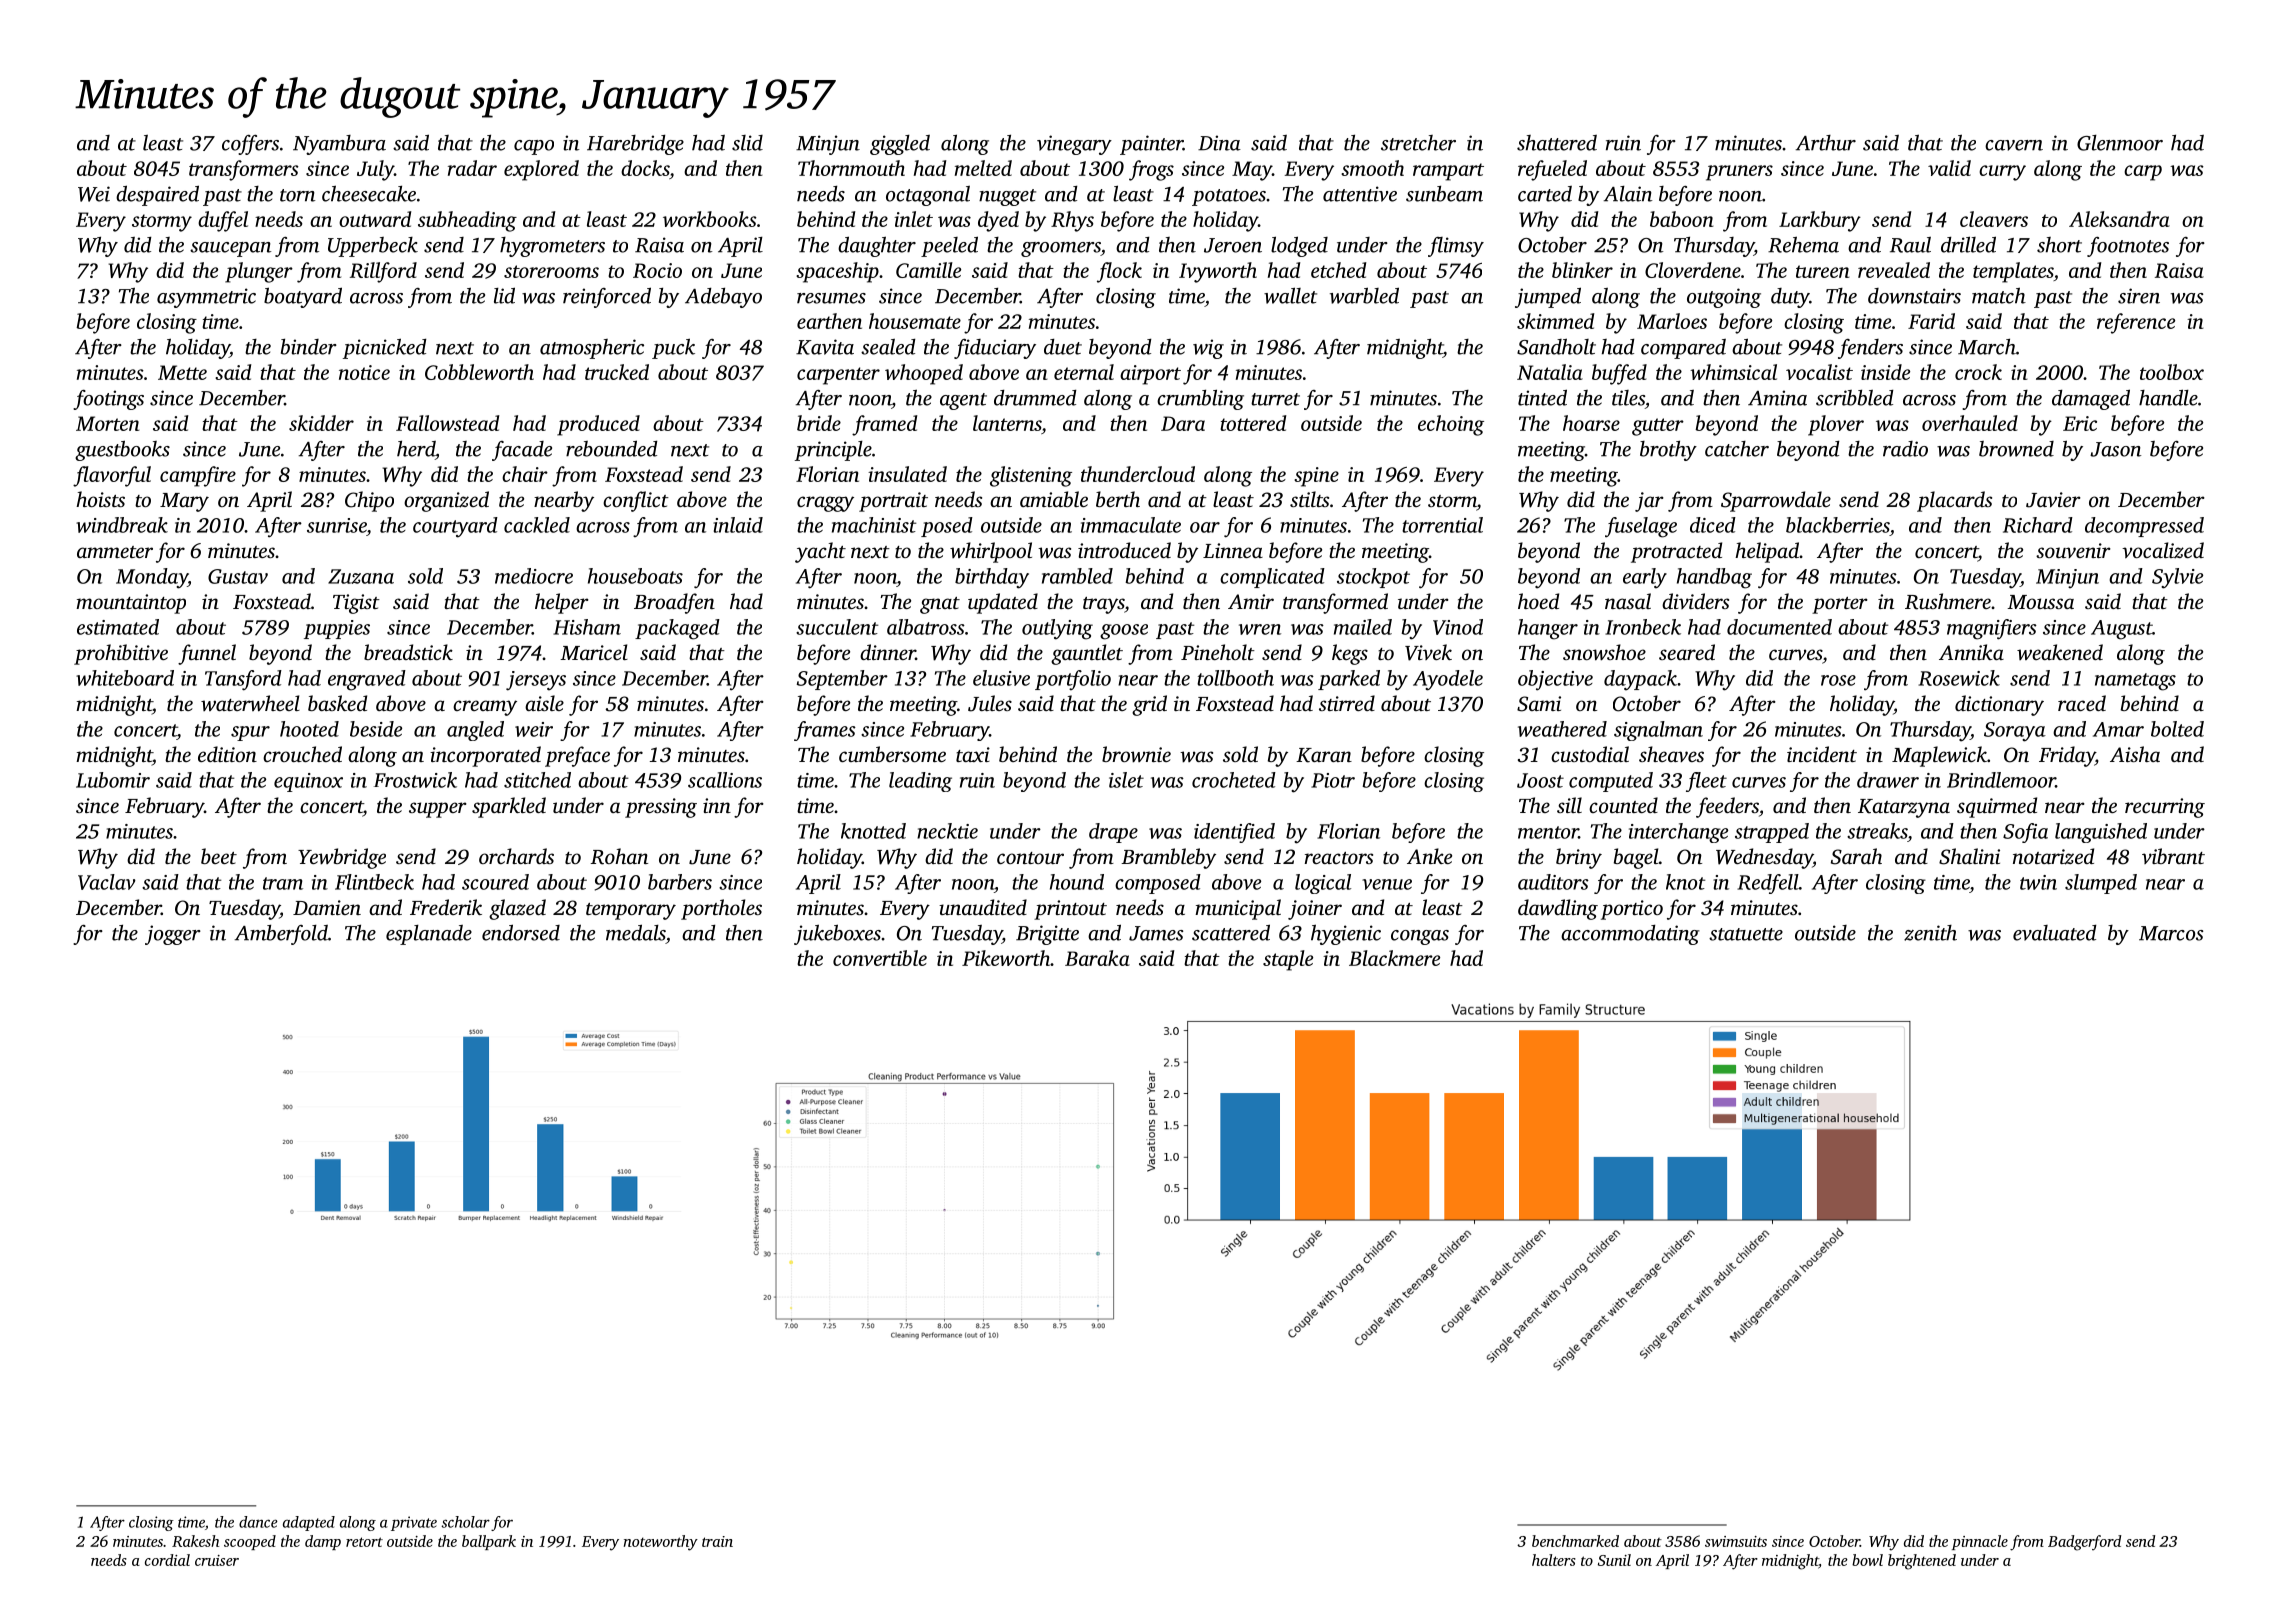 The height and width of the screenshot is (1612, 2280). I want to click on transformers, so click(244, 170).
